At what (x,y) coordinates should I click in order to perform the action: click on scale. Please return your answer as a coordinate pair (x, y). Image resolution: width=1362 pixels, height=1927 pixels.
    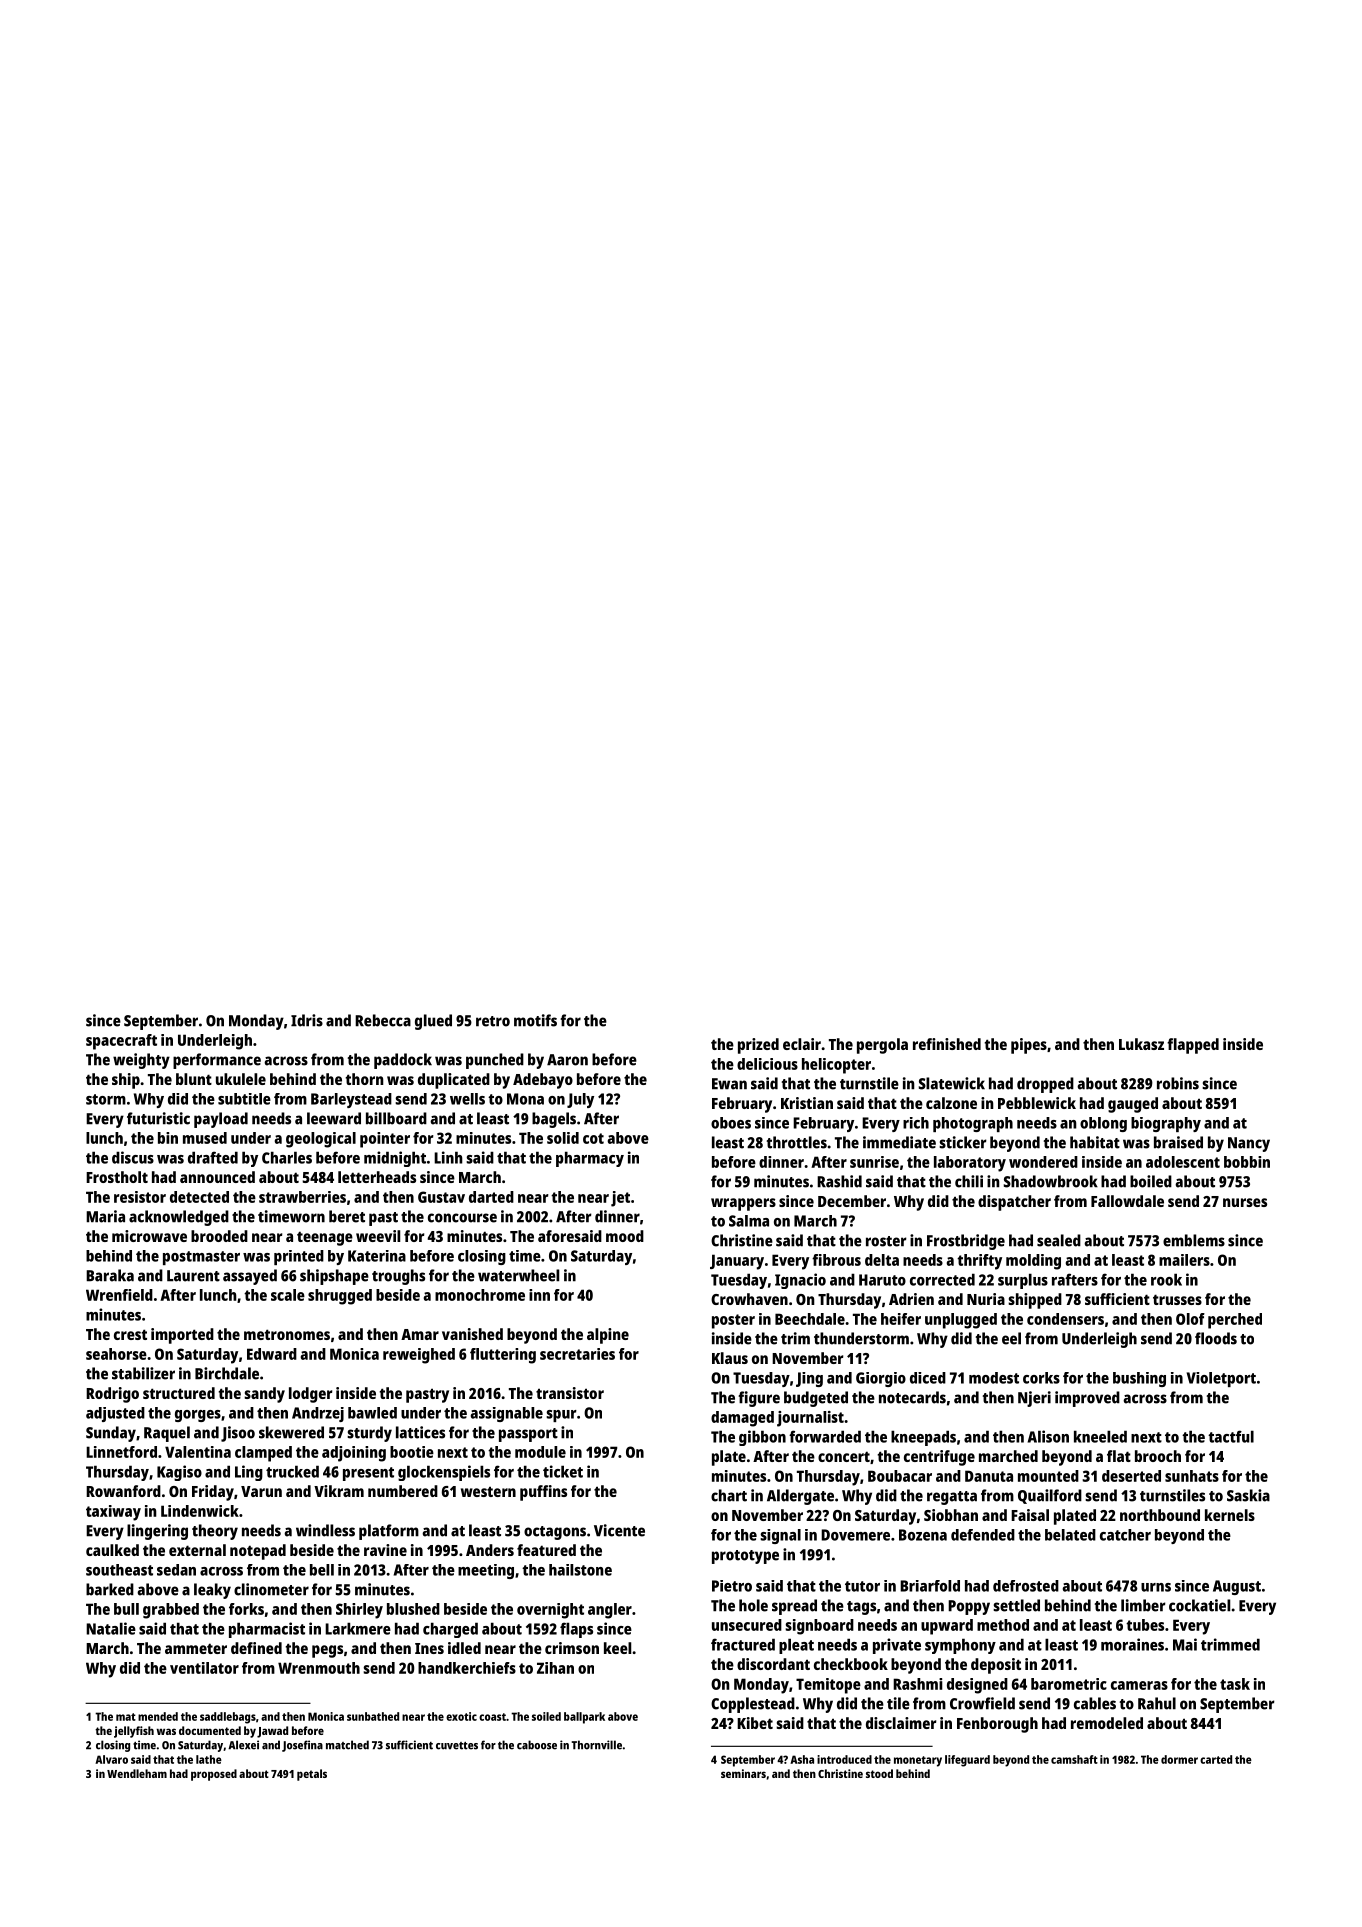
    Looking at the image, I should click on (288, 1295).
